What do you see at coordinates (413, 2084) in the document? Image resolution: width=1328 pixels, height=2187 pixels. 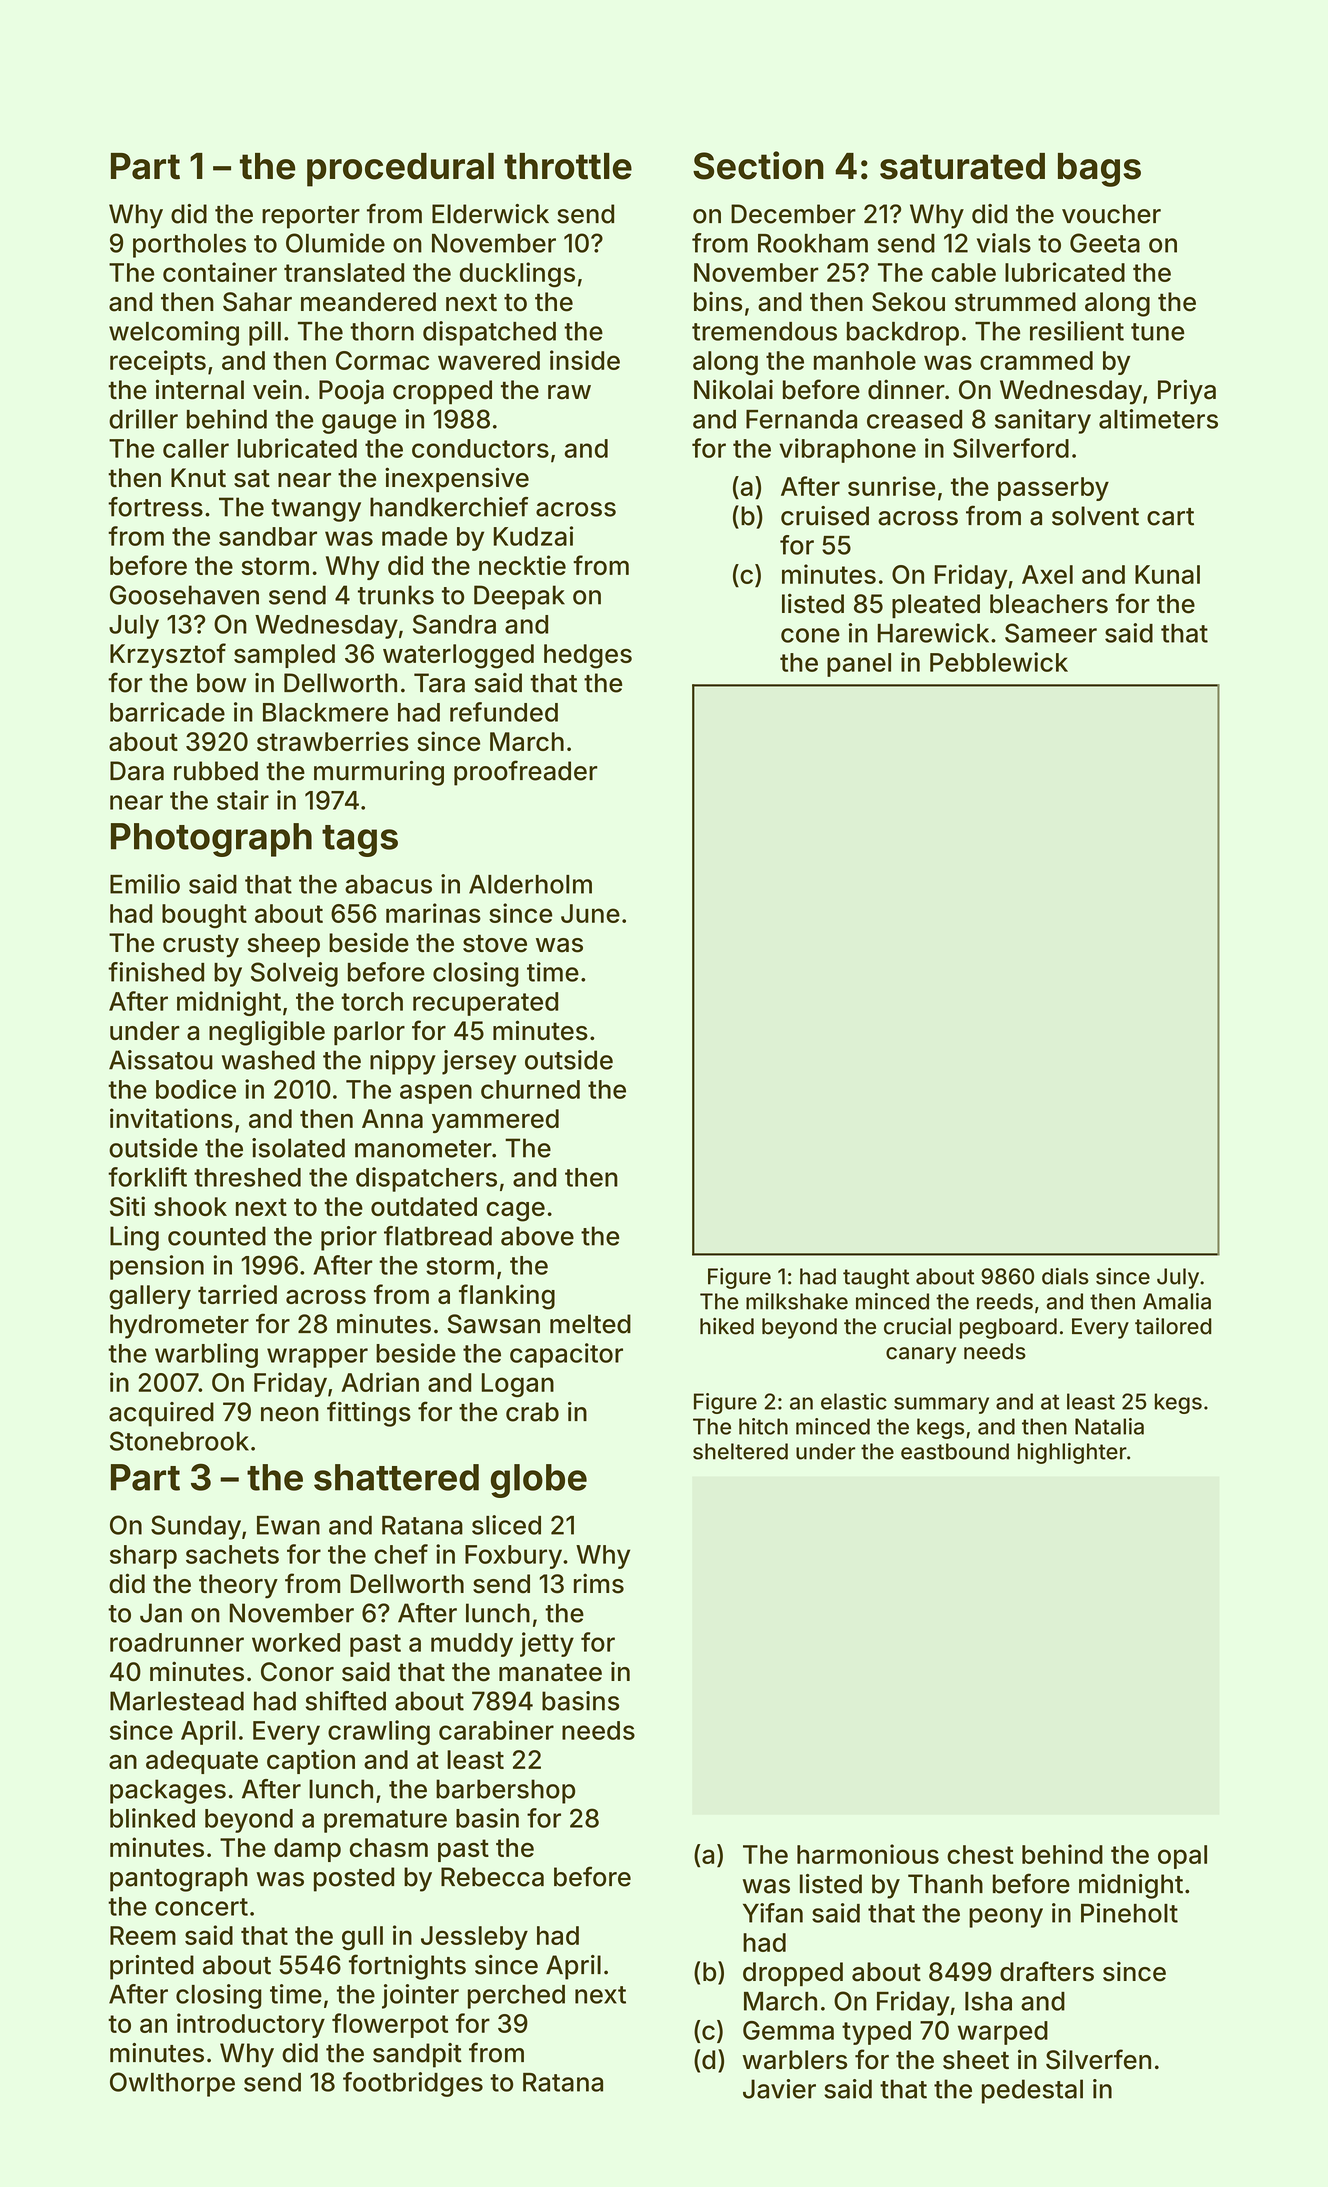 I see `footbridges` at bounding box center [413, 2084].
